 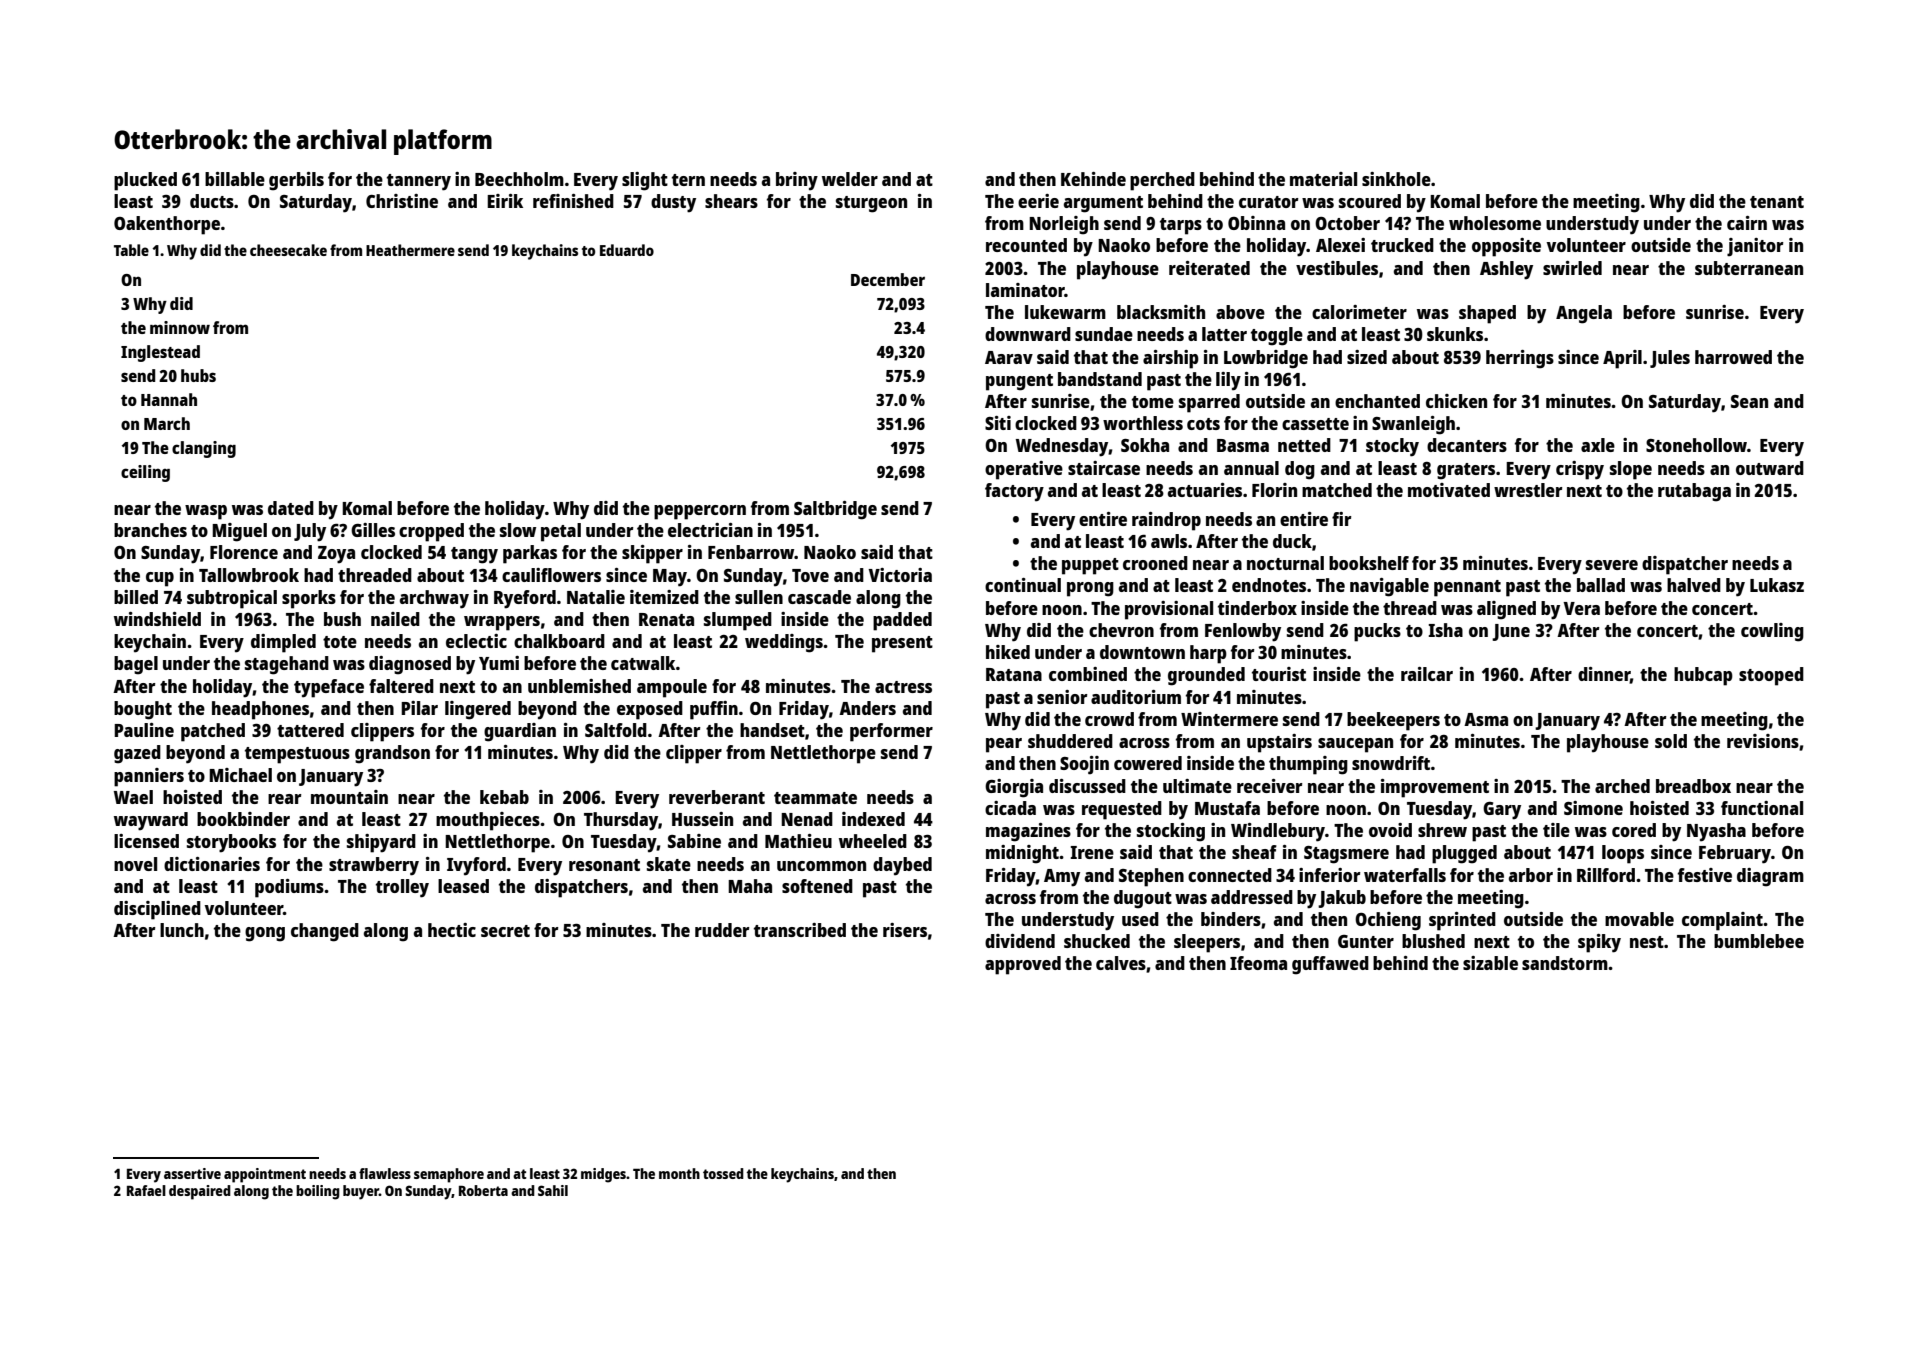 I want to click on buyer, so click(x=361, y=1192).
